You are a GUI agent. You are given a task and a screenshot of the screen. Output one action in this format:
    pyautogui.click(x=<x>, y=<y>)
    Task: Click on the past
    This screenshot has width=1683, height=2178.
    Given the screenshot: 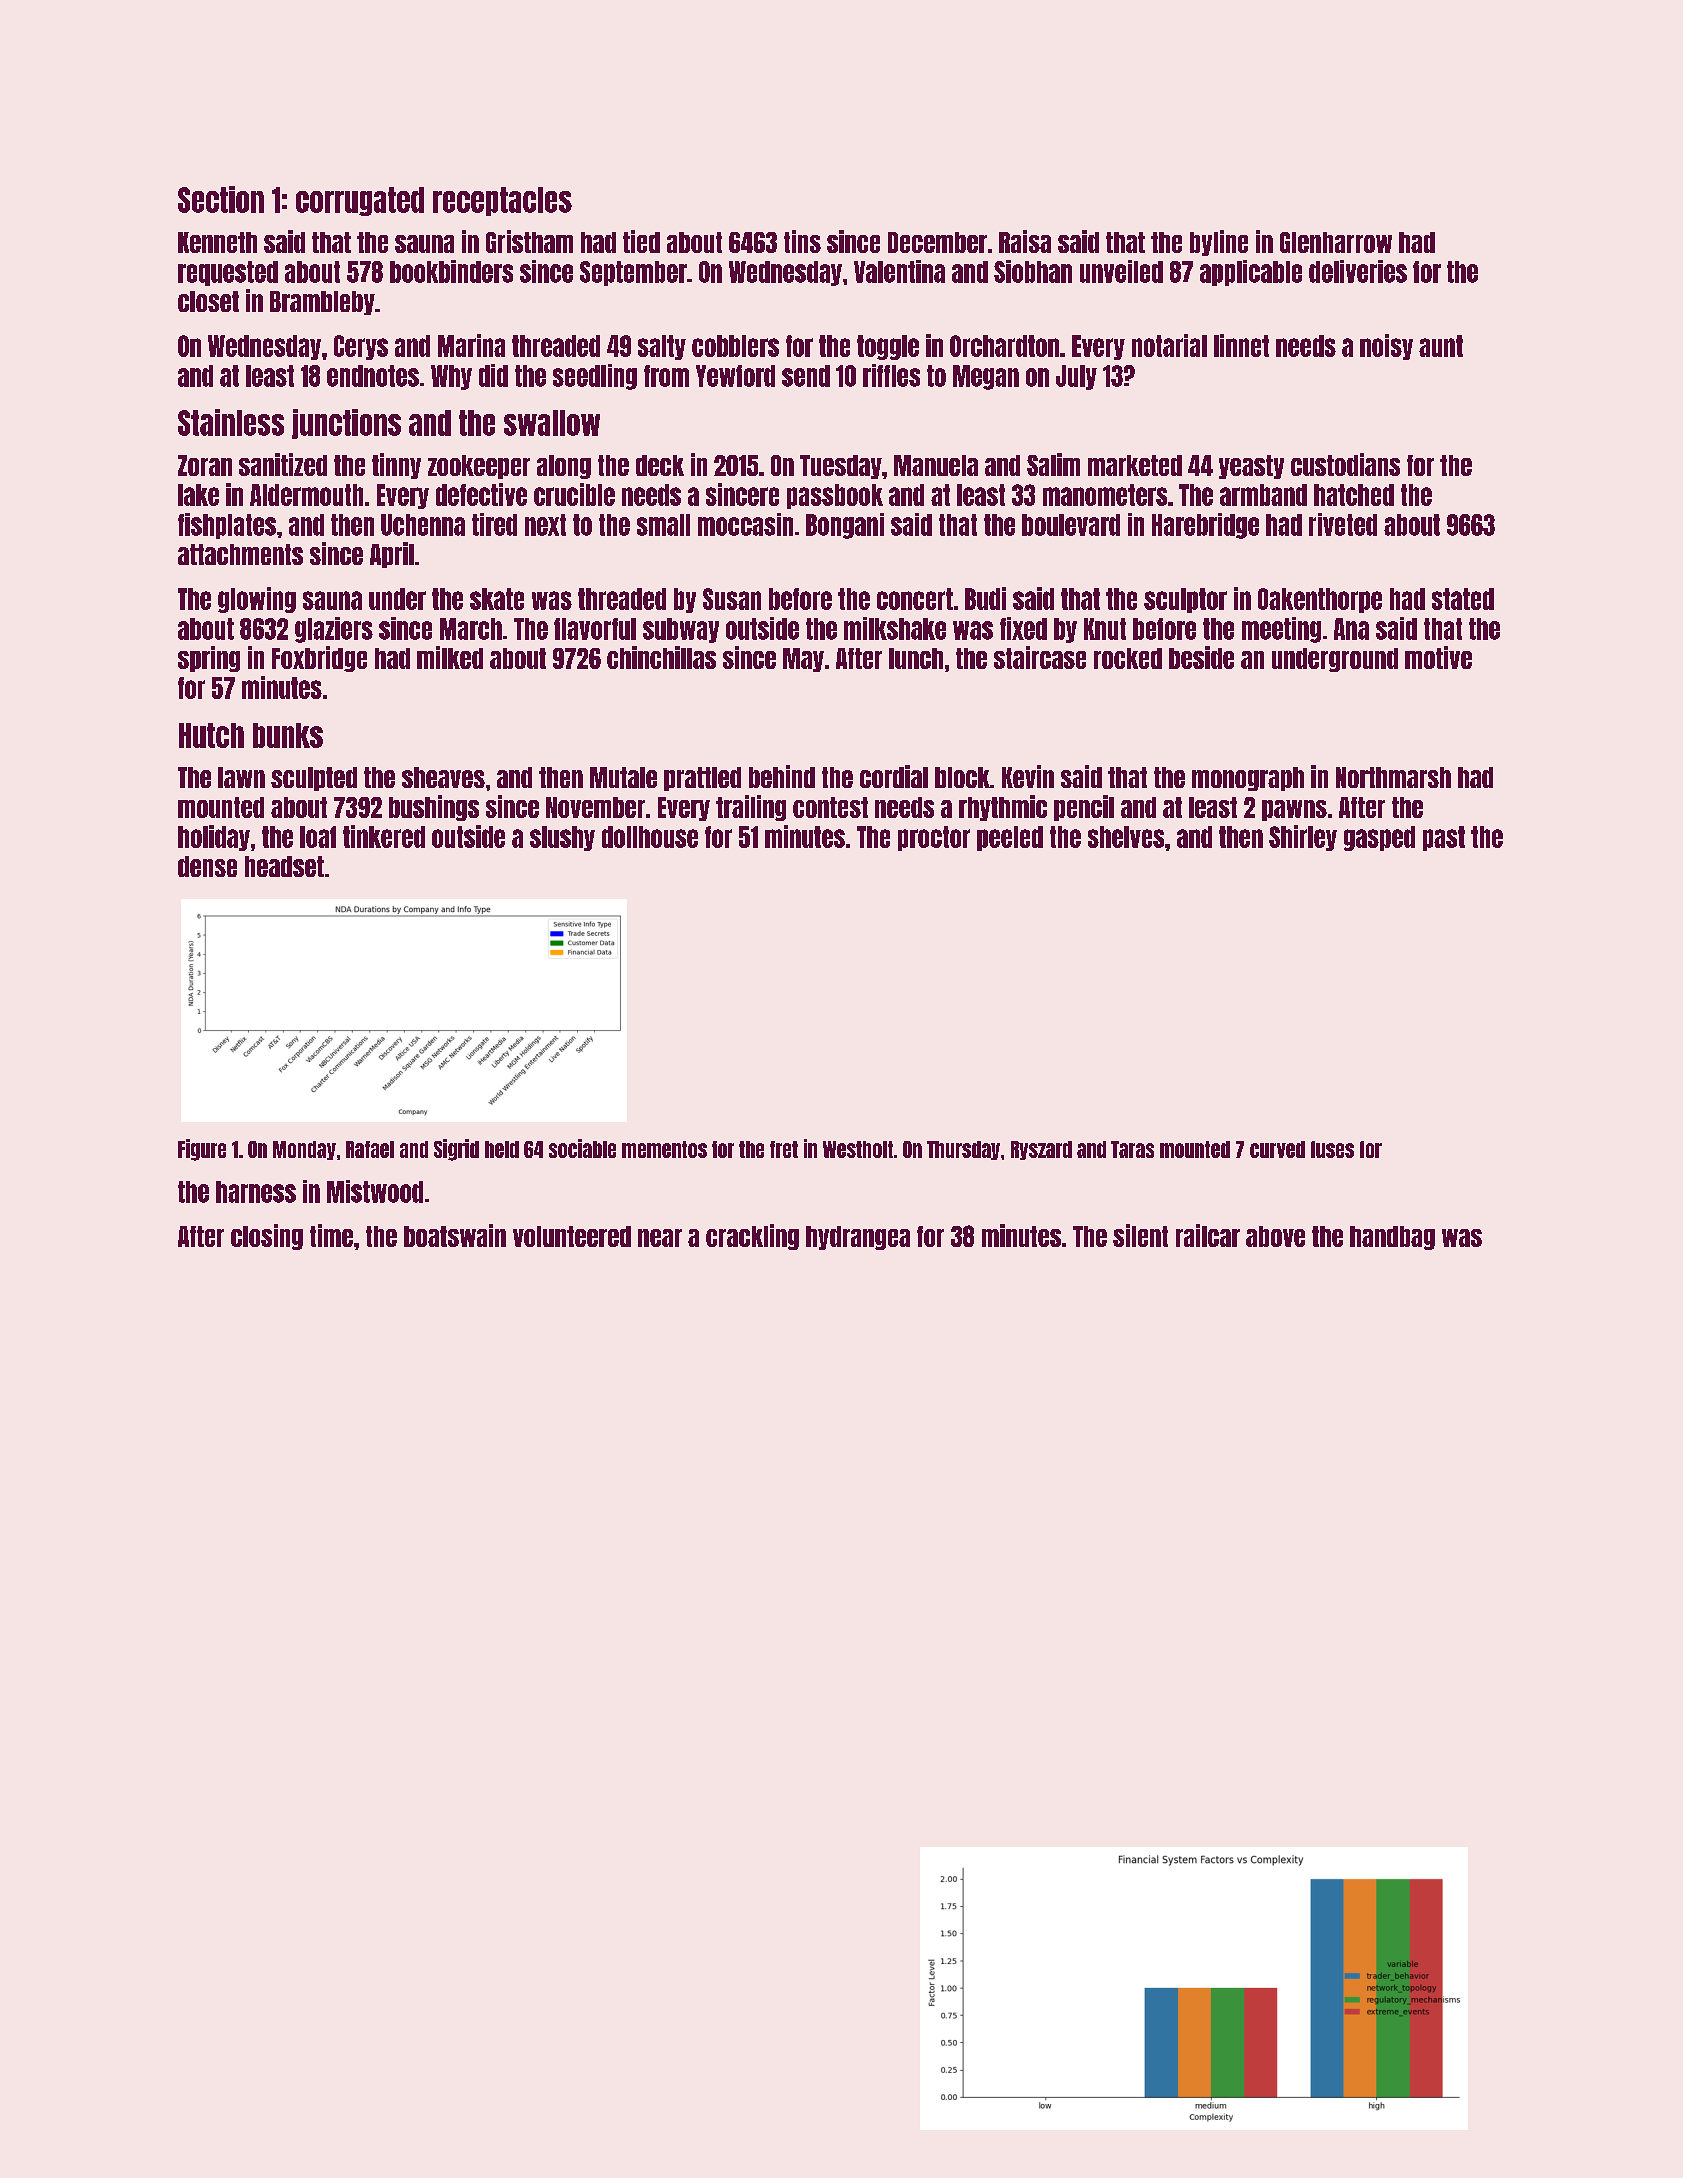 What is the action you would take?
    pyautogui.click(x=1444, y=838)
